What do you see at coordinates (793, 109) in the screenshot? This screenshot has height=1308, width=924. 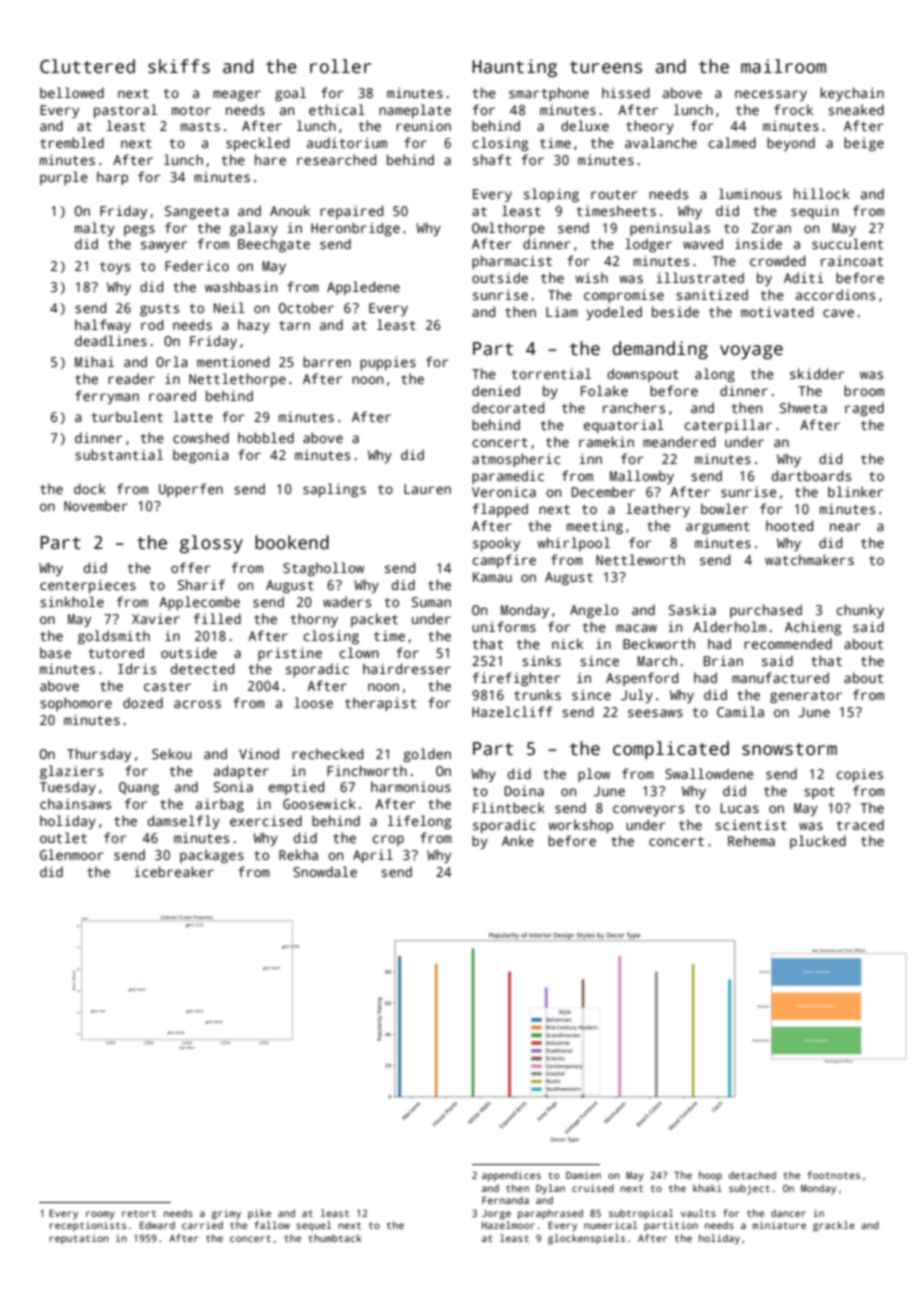 I see `frock` at bounding box center [793, 109].
